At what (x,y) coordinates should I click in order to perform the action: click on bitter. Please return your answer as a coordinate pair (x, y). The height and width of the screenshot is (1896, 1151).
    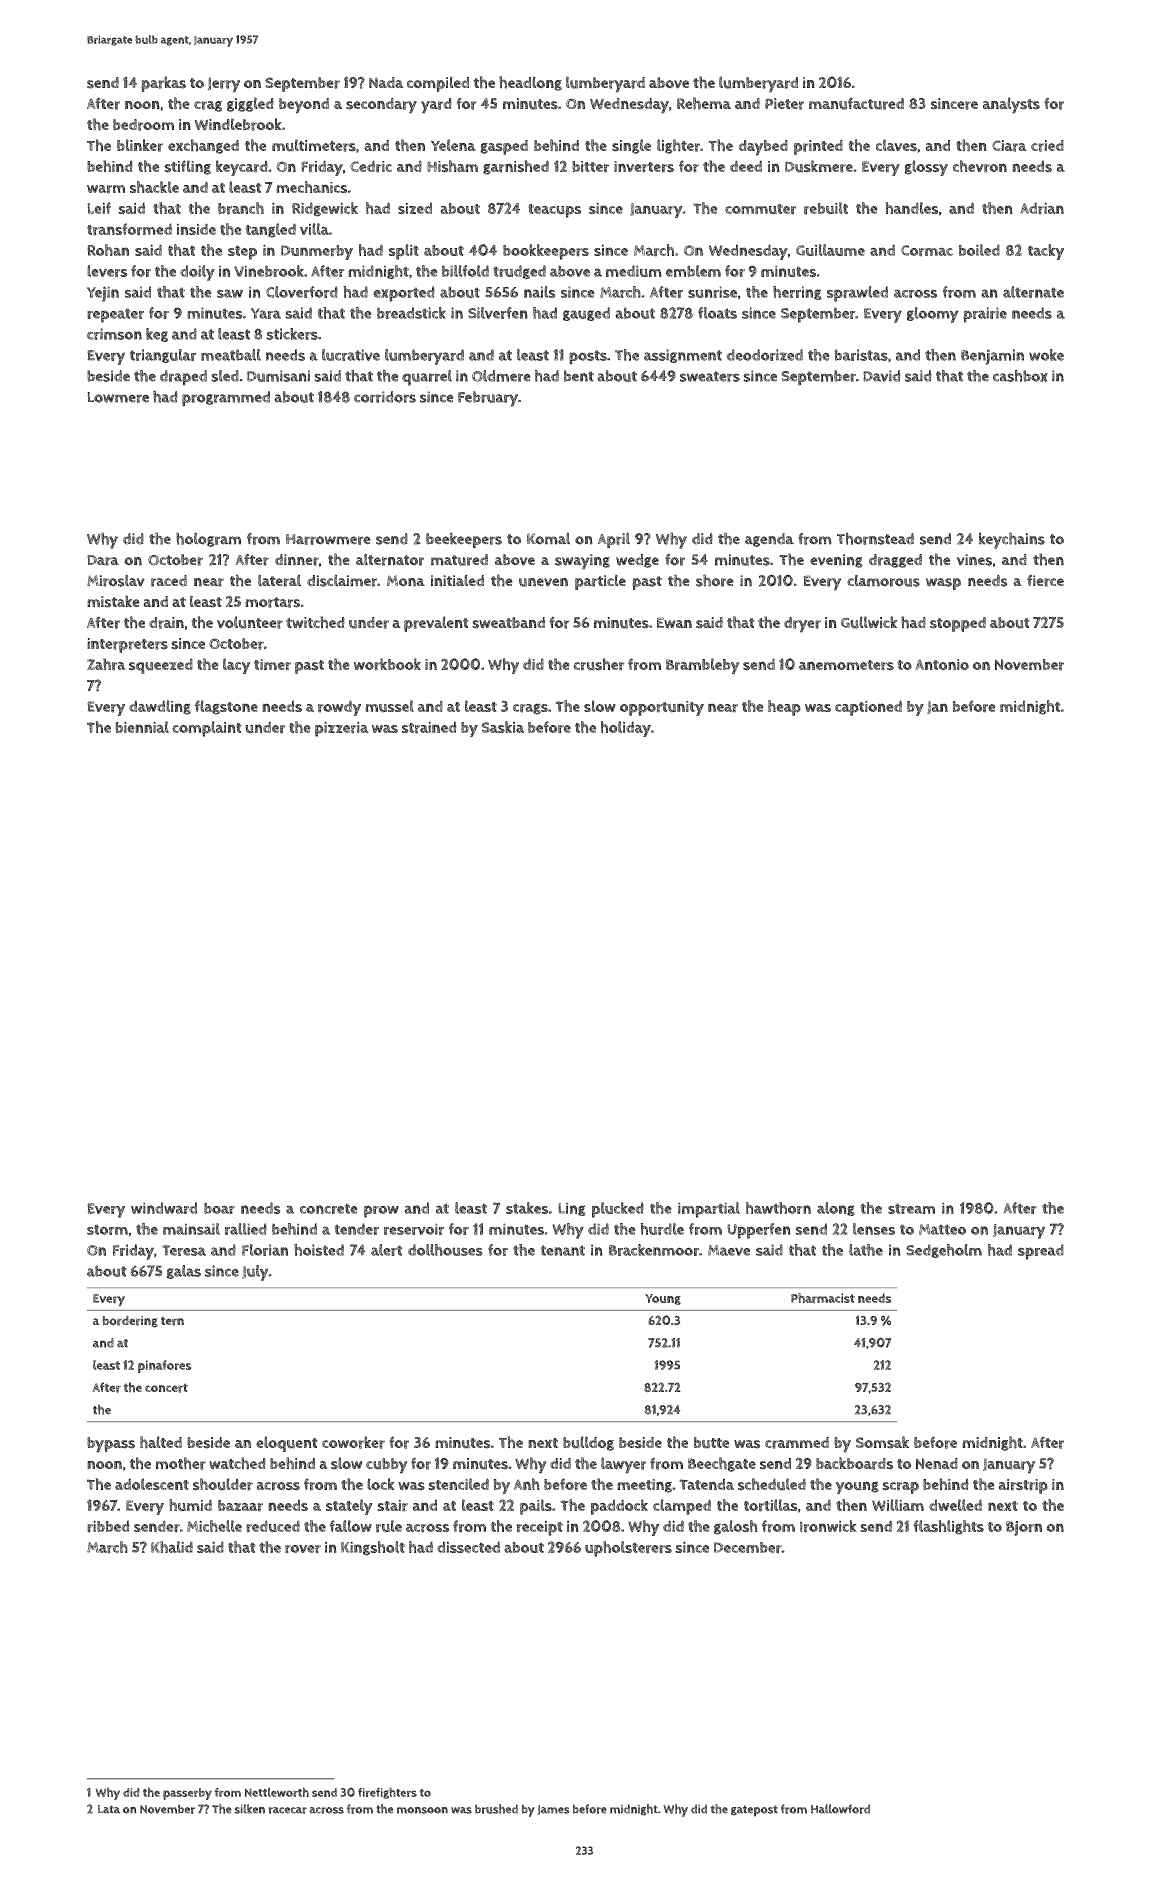
    Looking at the image, I should click on (590, 167).
